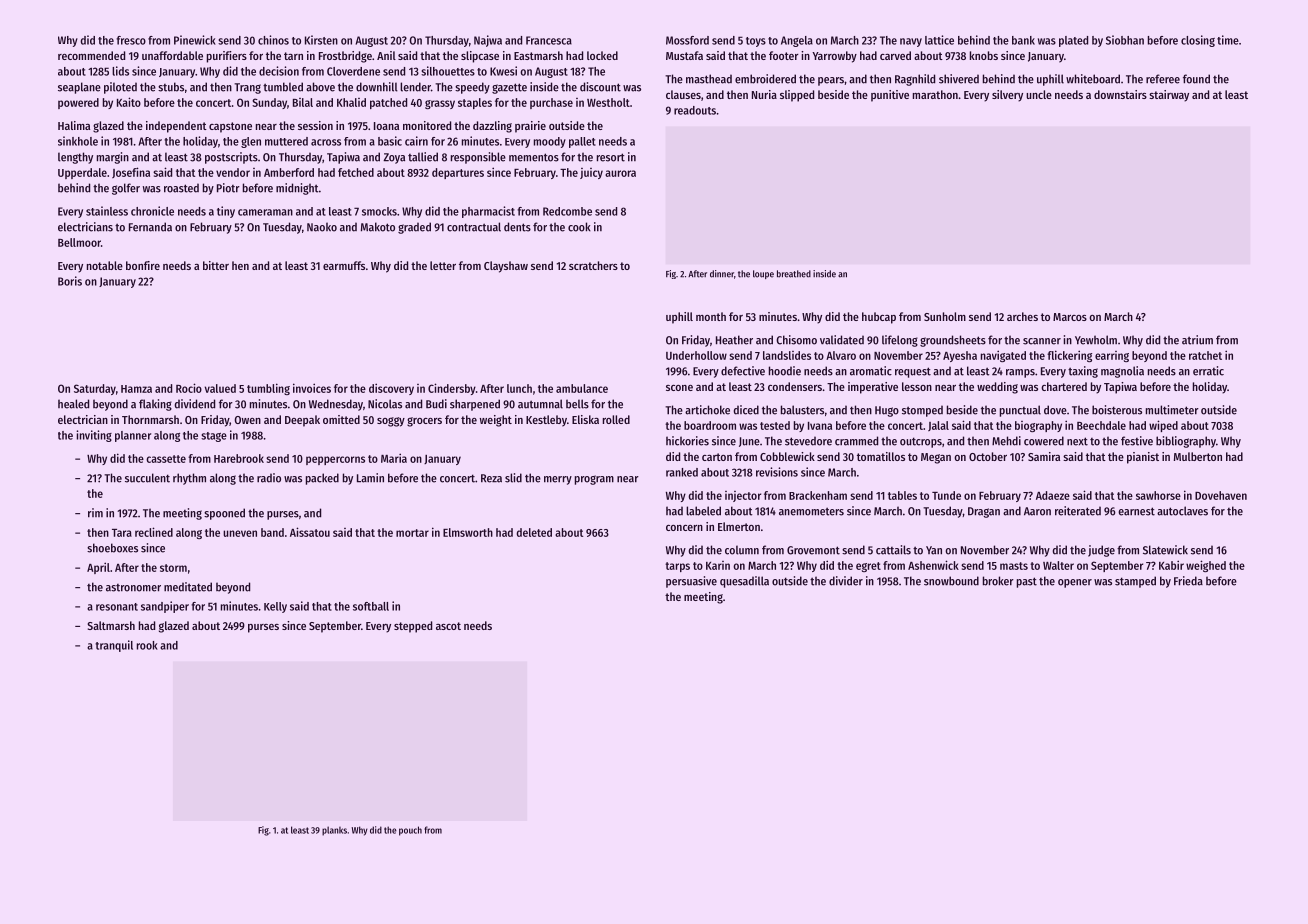 The width and height of the screenshot is (1308, 924). I want to click on bank, so click(1023, 40).
